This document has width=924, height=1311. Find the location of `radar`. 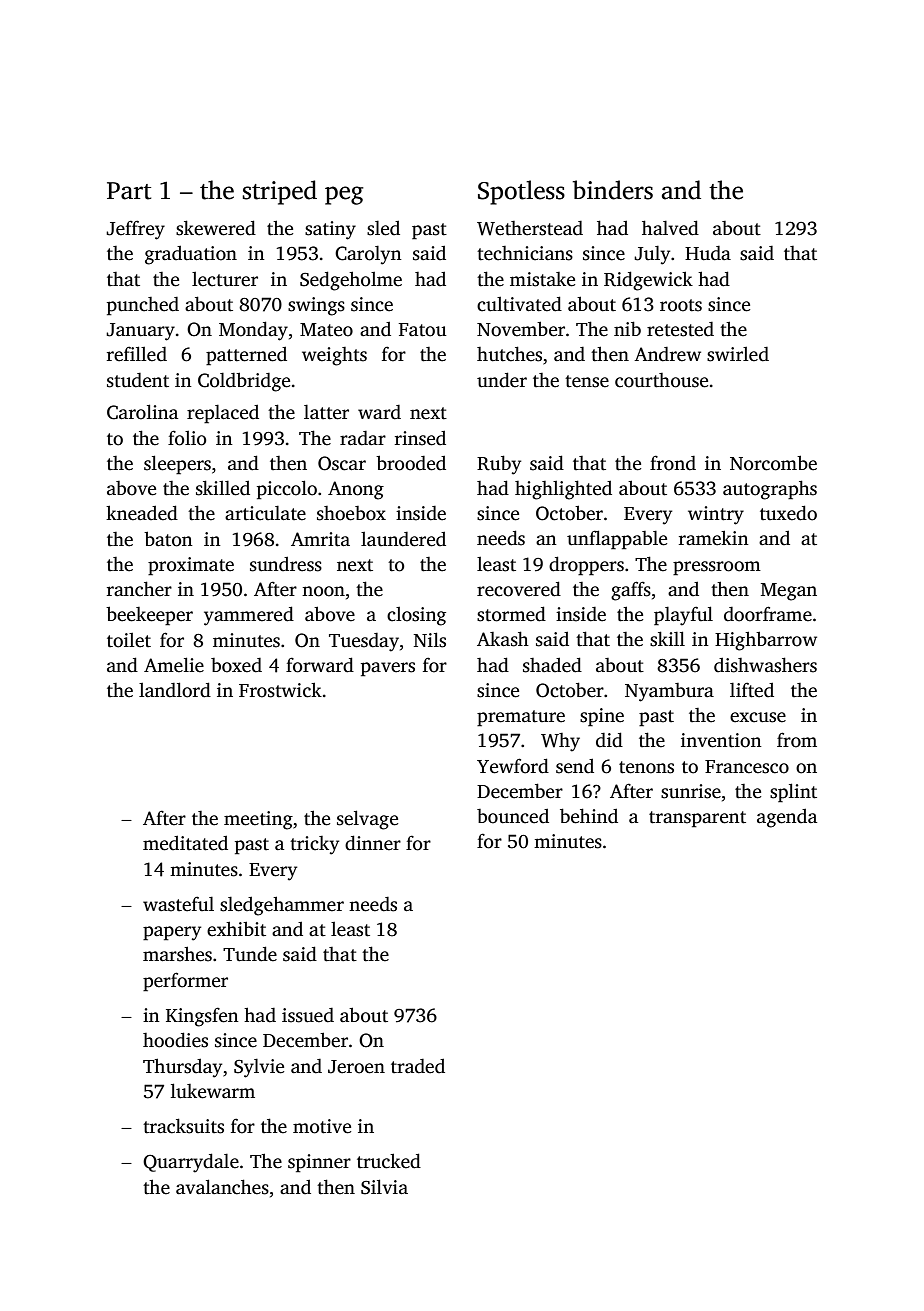

radar is located at coordinates (363, 438).
